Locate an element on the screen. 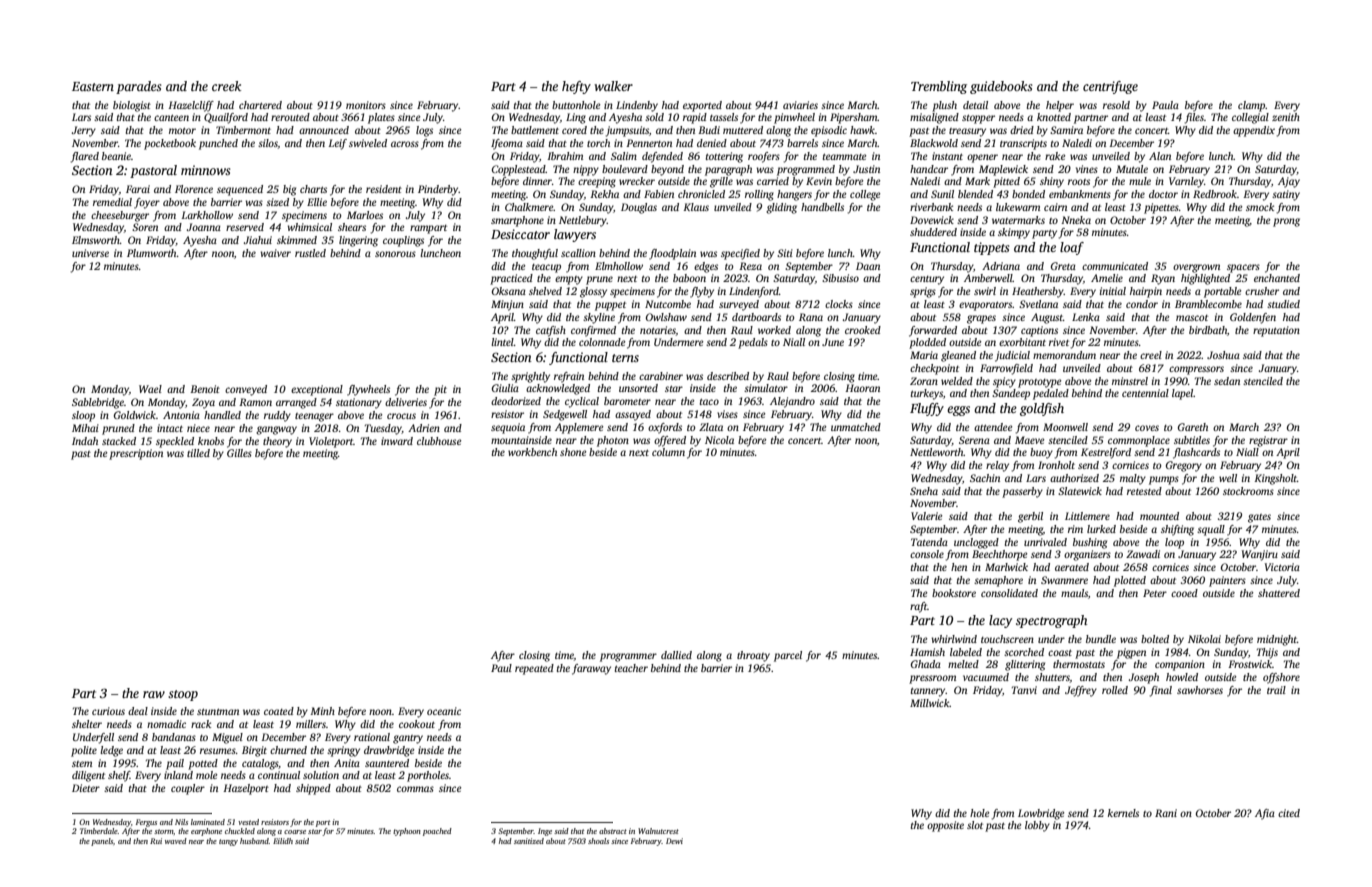 This screenshot has height=887, width=1372. Desiccator is located at coordinates (520, 234).
